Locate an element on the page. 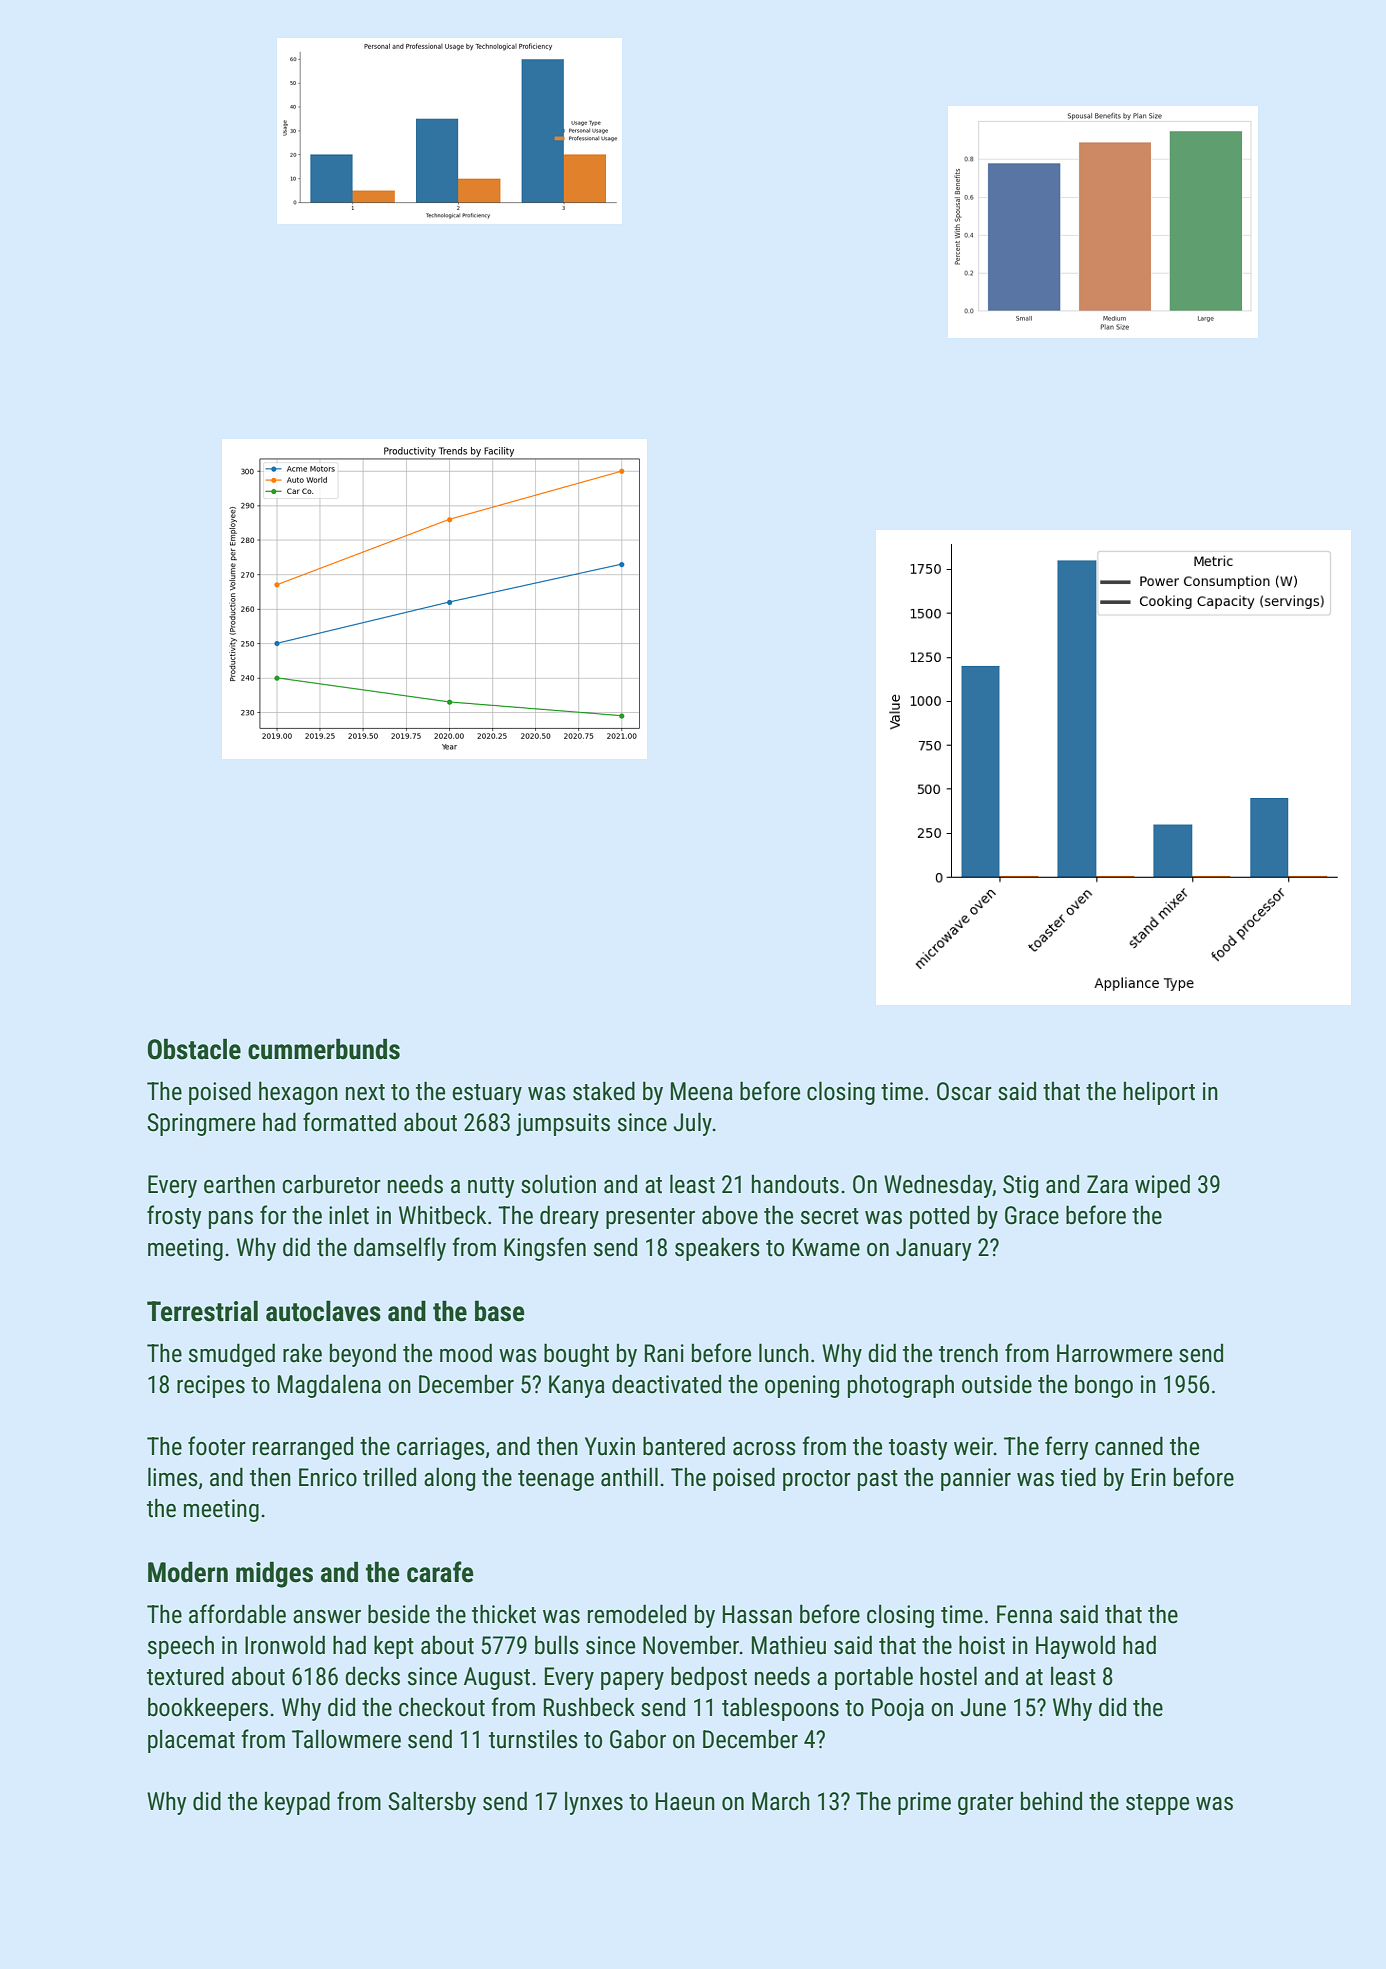  Kanya is located at coordinates (577, 1386).
